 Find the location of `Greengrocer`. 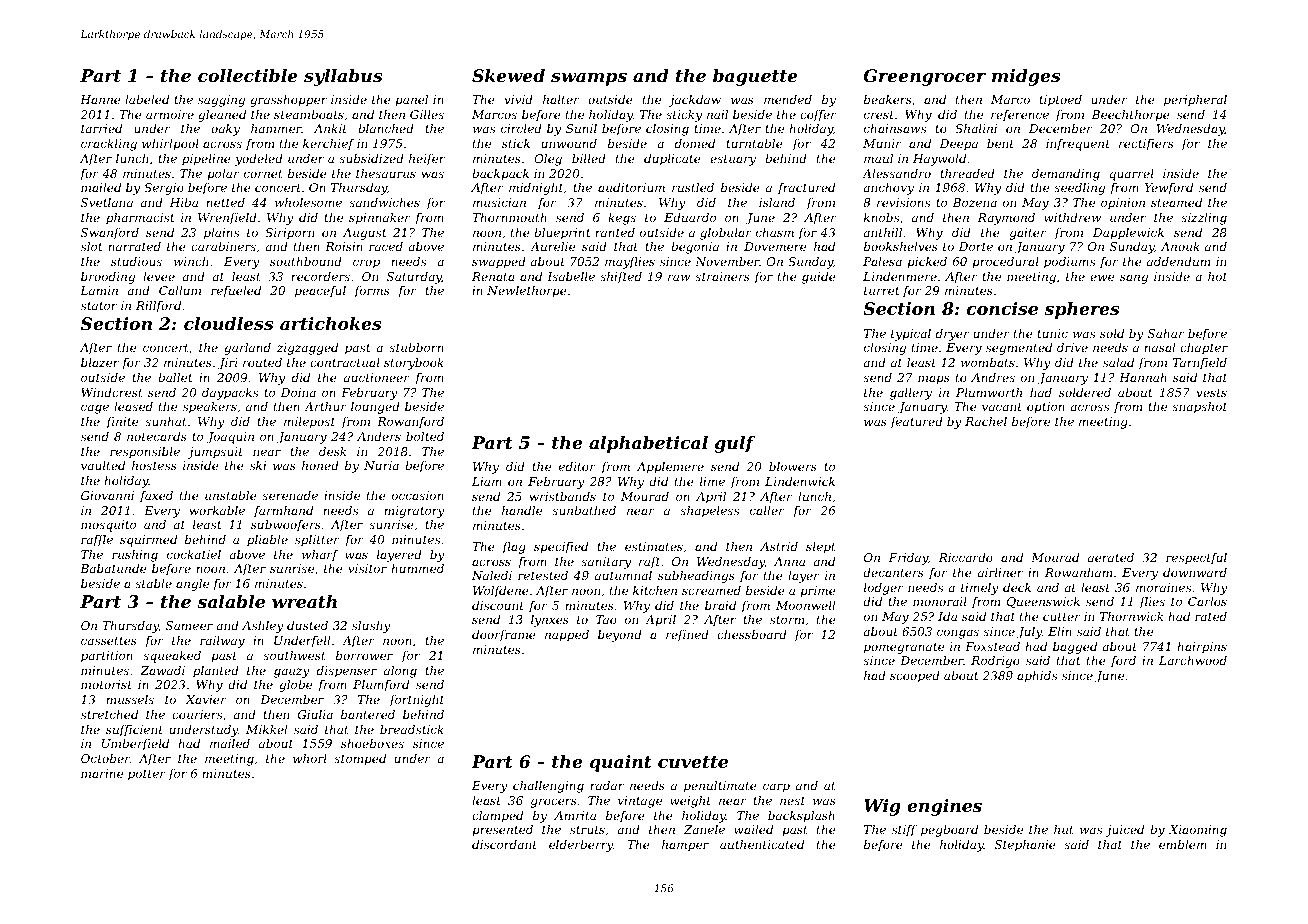

Greengrocer is located at coordinates (925, 77).
